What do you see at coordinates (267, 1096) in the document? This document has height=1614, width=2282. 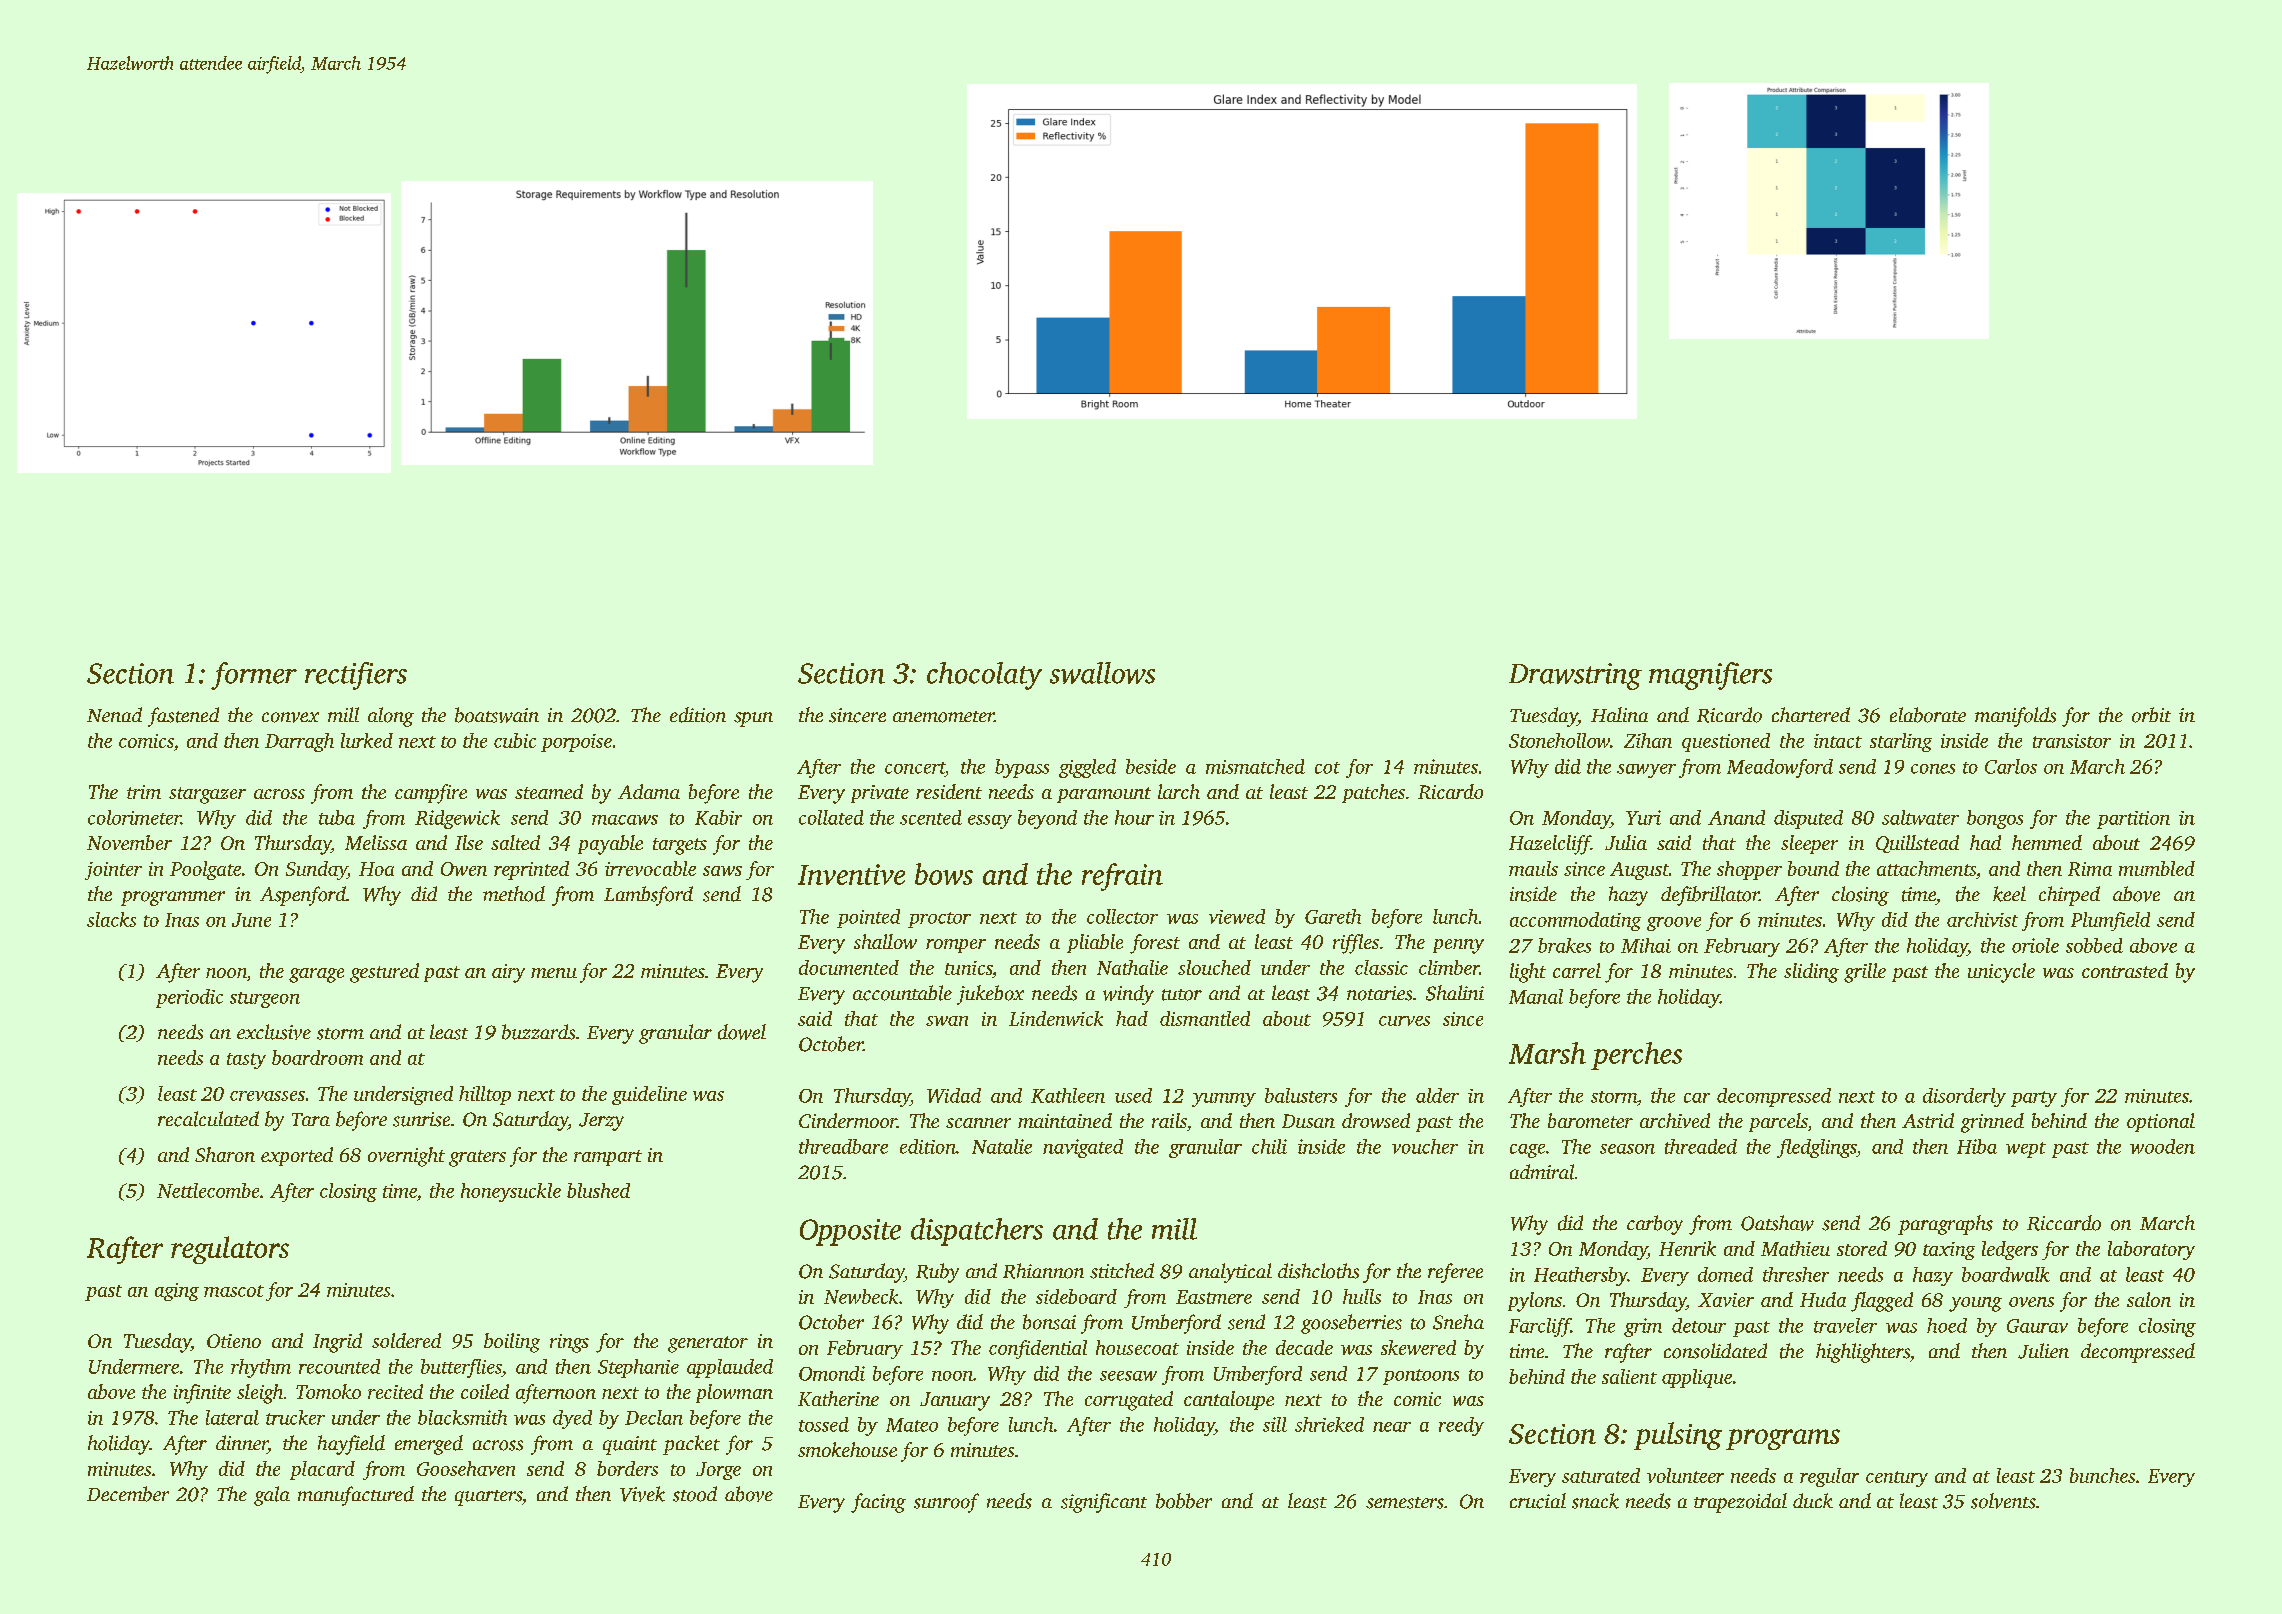 I see `crevasses` at bounding box center [267, 1096].
